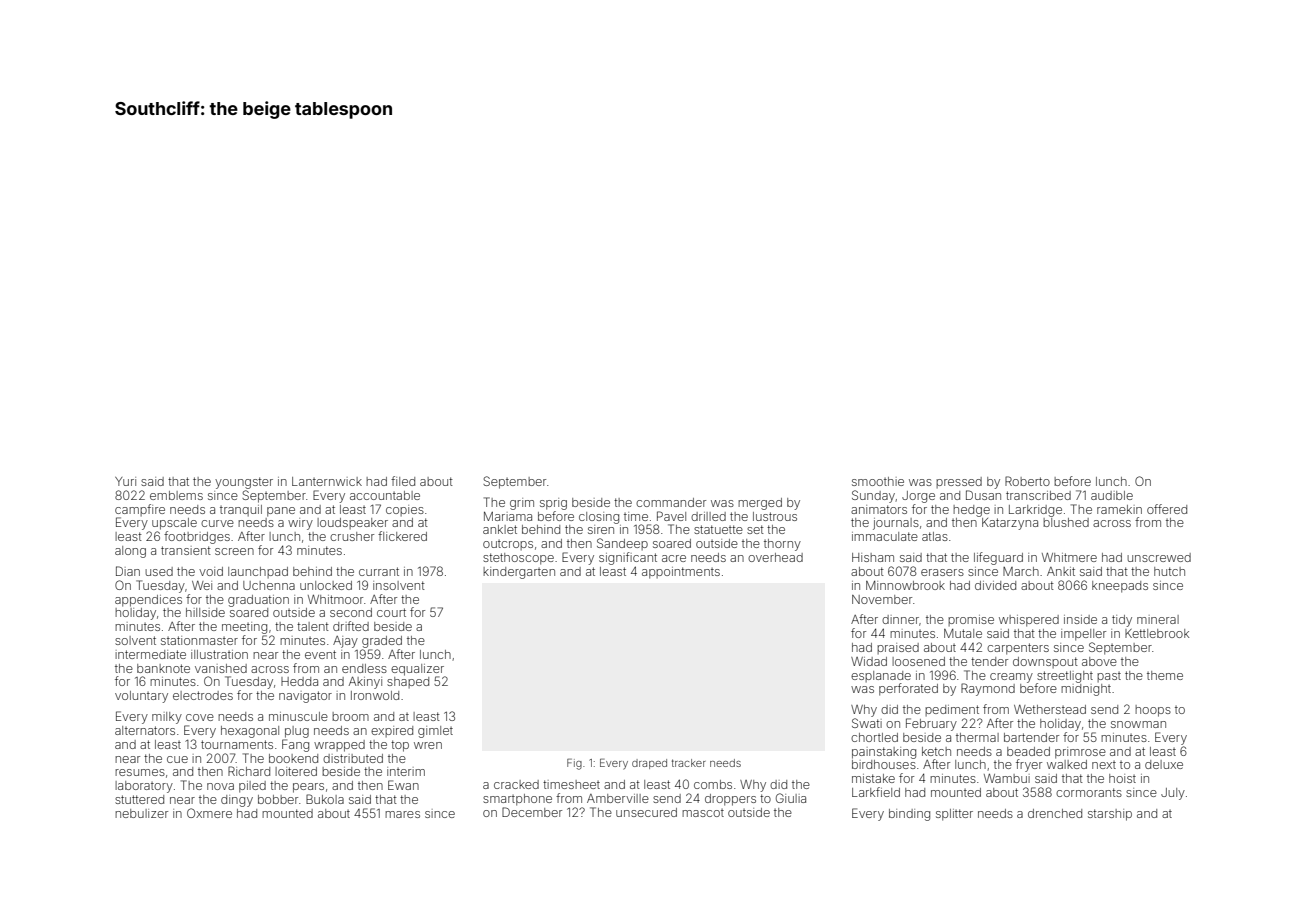 The width and height of the screenshot is (1308, 924). Describe the element at coordinates (382, 642) in the screenshot. I see `graded` at that location.
